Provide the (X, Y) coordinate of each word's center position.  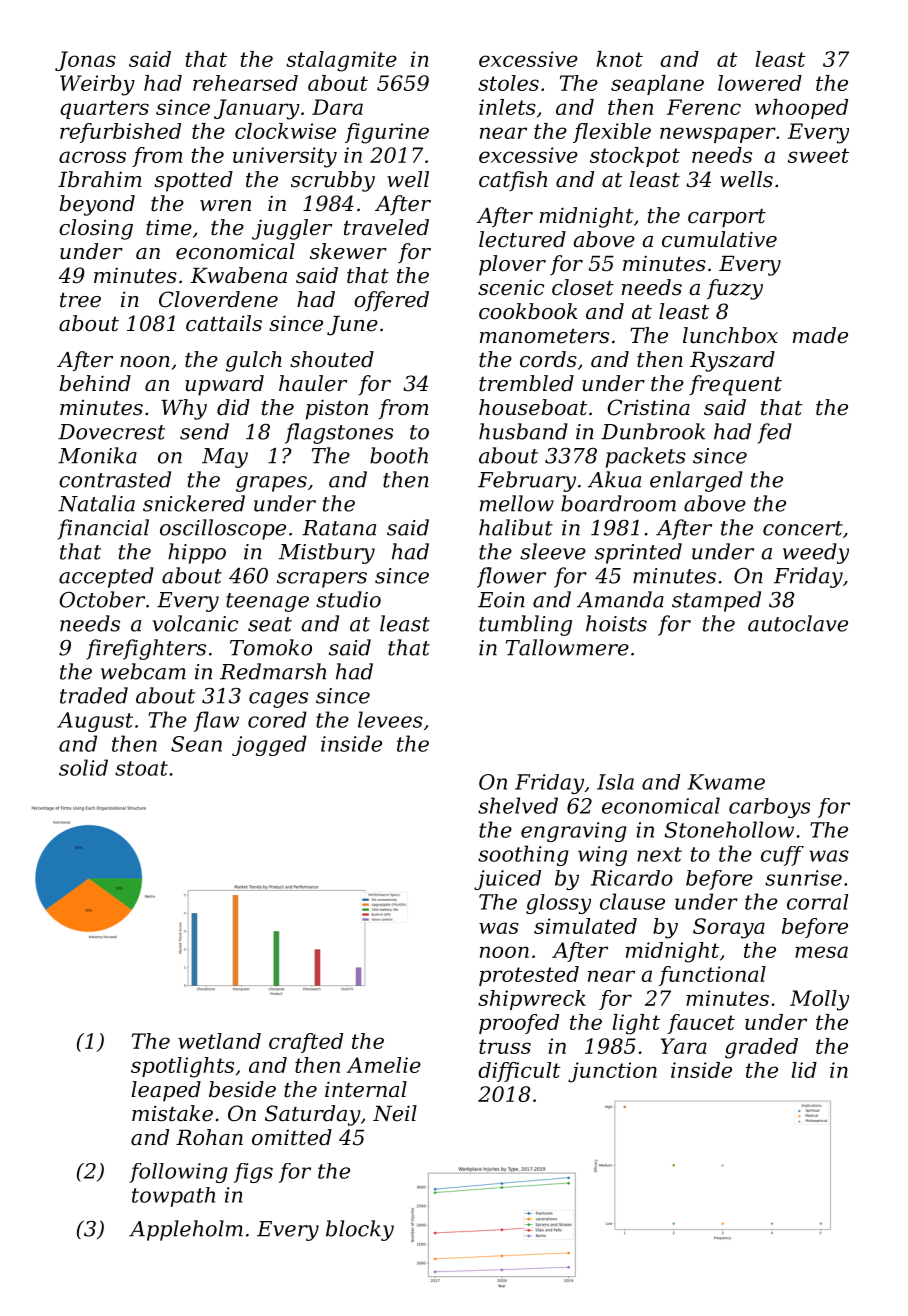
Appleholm (186, 1230)
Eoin (501, 600)
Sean (196, 744)
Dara (337, 107)
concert (803, 528)
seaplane (657, 85)
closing (96, 229)
